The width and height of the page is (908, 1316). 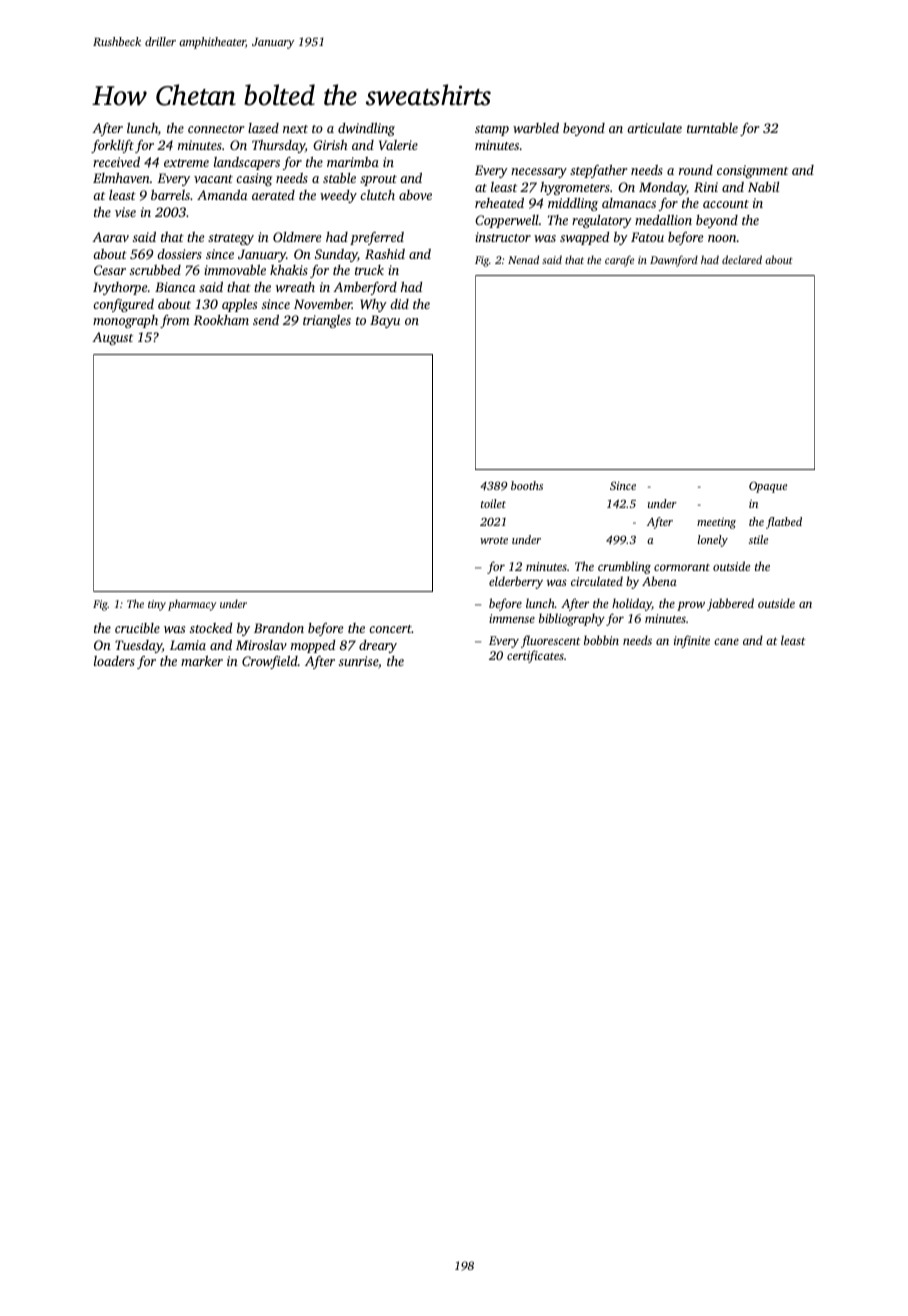 I want to click on tiny, so click(x=157, y=605).
